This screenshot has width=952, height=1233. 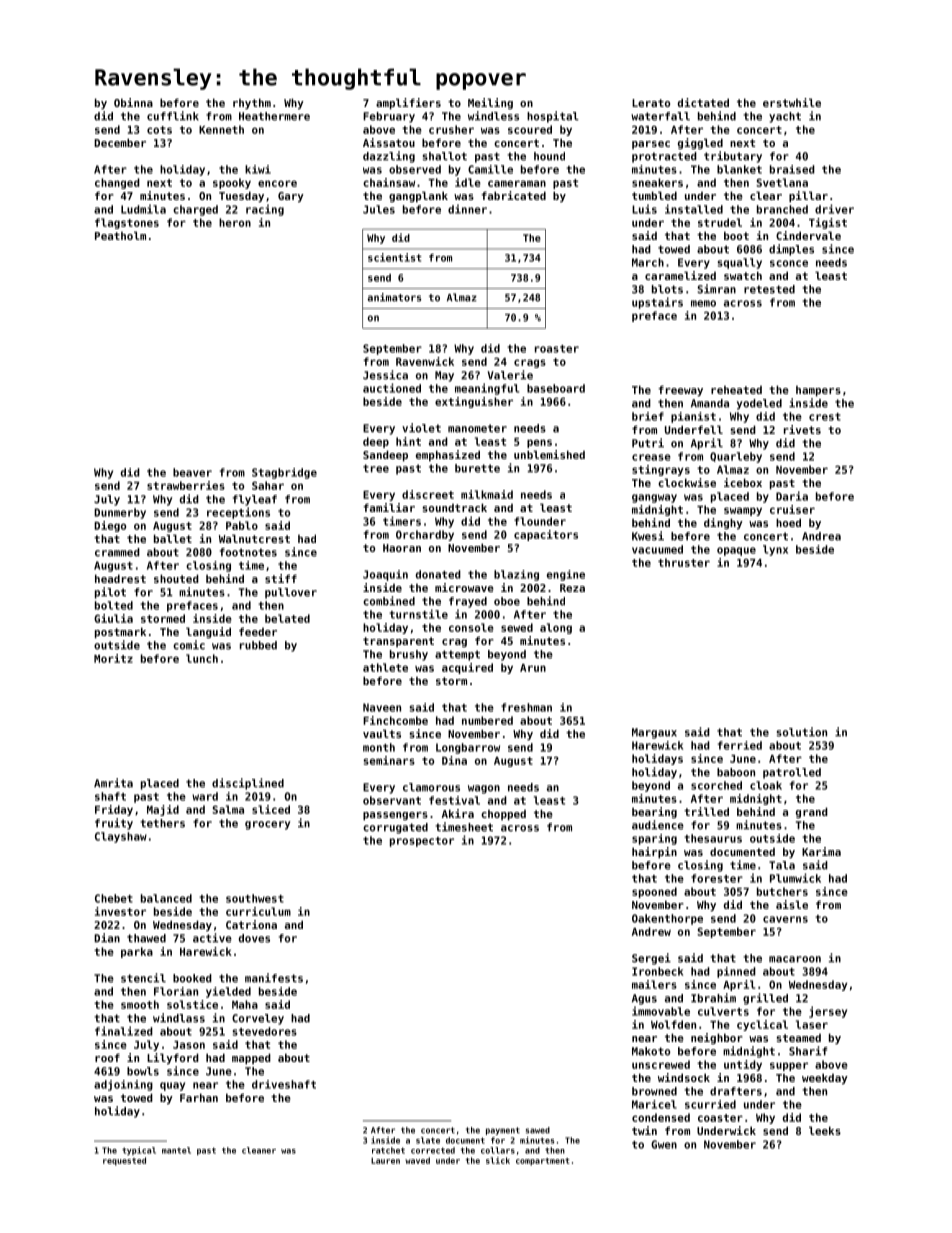 I want to click on oboe, so click(x=507, y=601).
